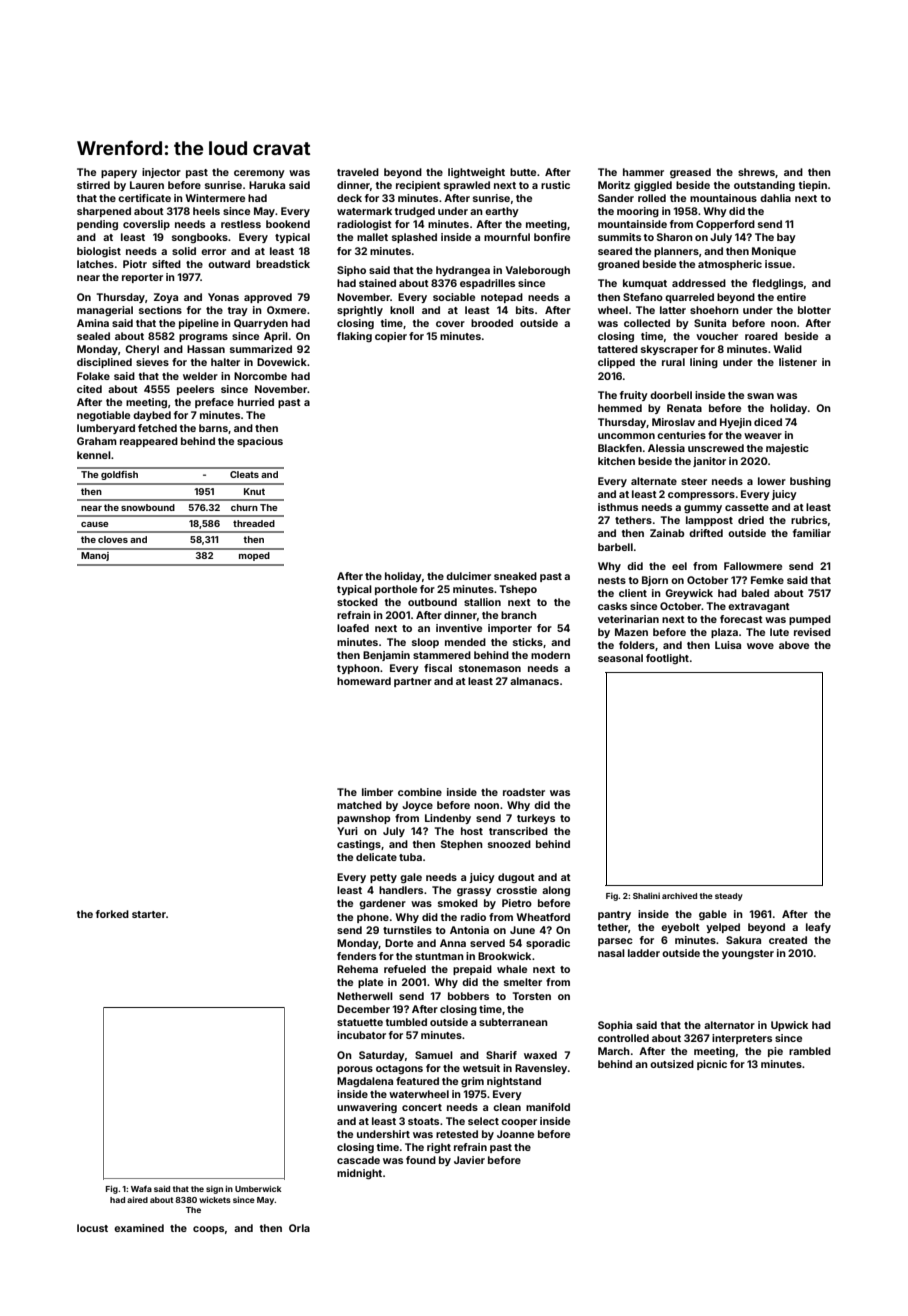 The image size is (908, 1316). What do you see at coordinates (422, 1107) in the screenshot?
I see `concert` at bounding box center [422, 1107].
